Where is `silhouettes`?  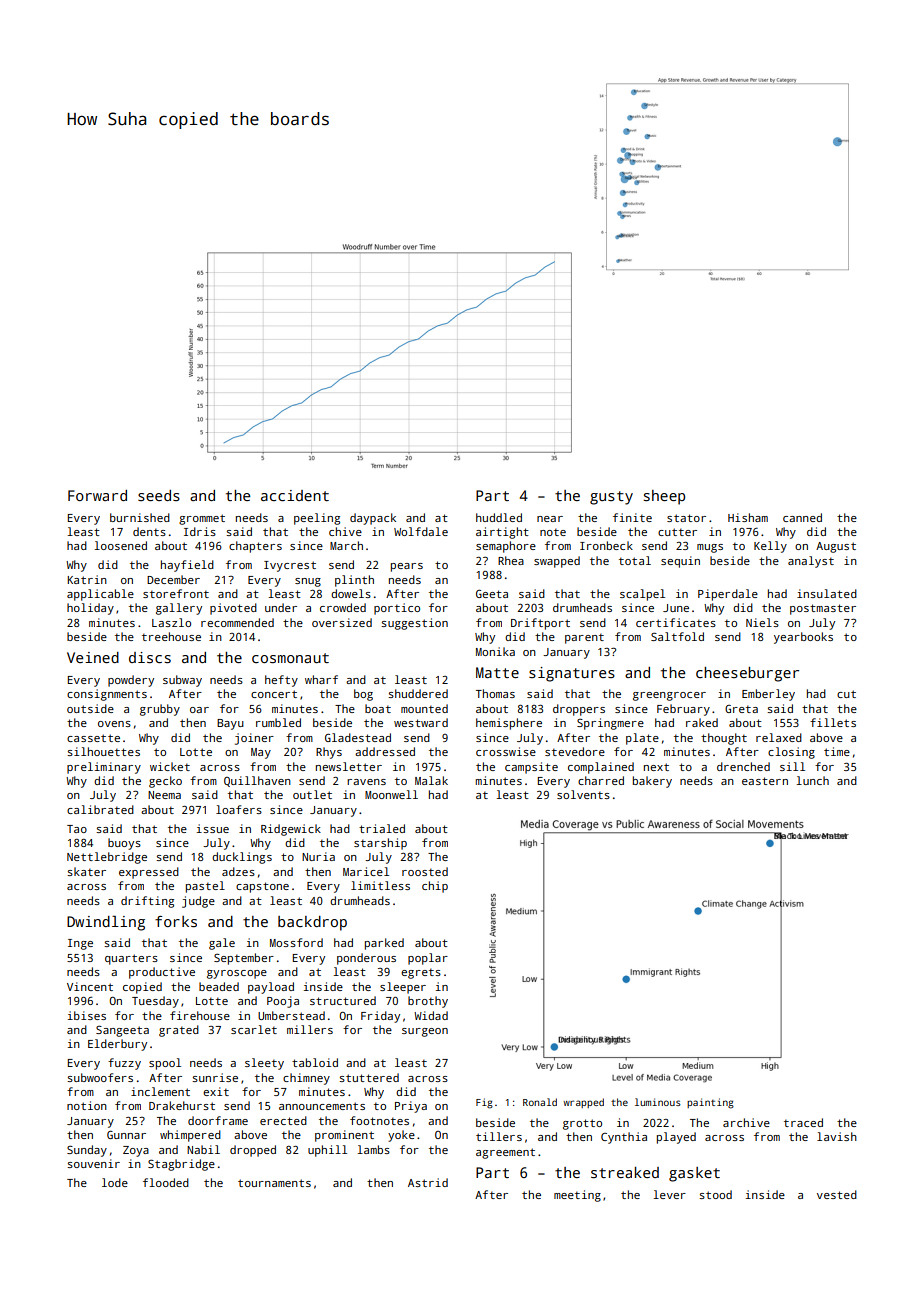 silhouettes is located at coordinates (103, 751).
